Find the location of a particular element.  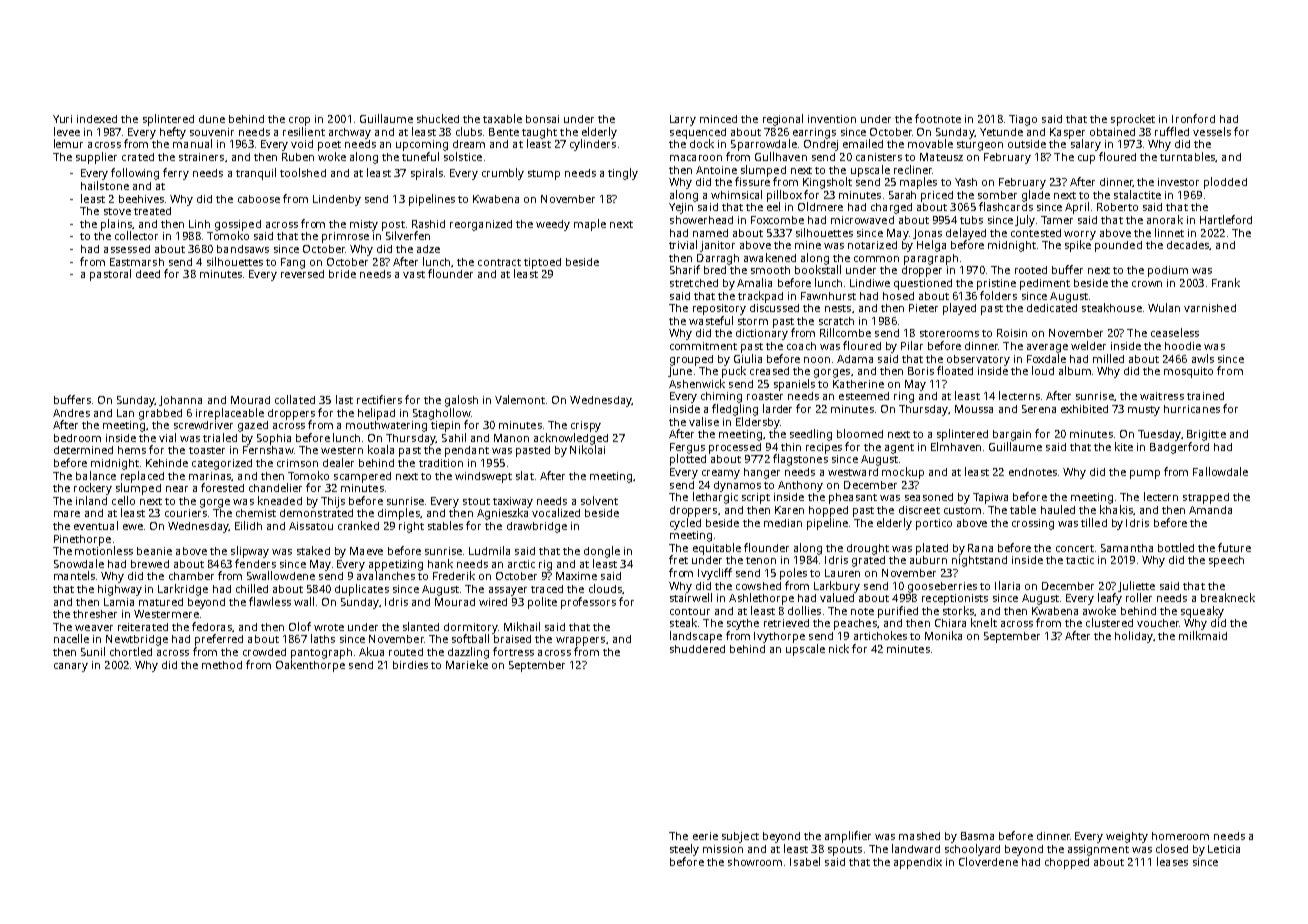

flawless is located at coordinates (270, 601).
